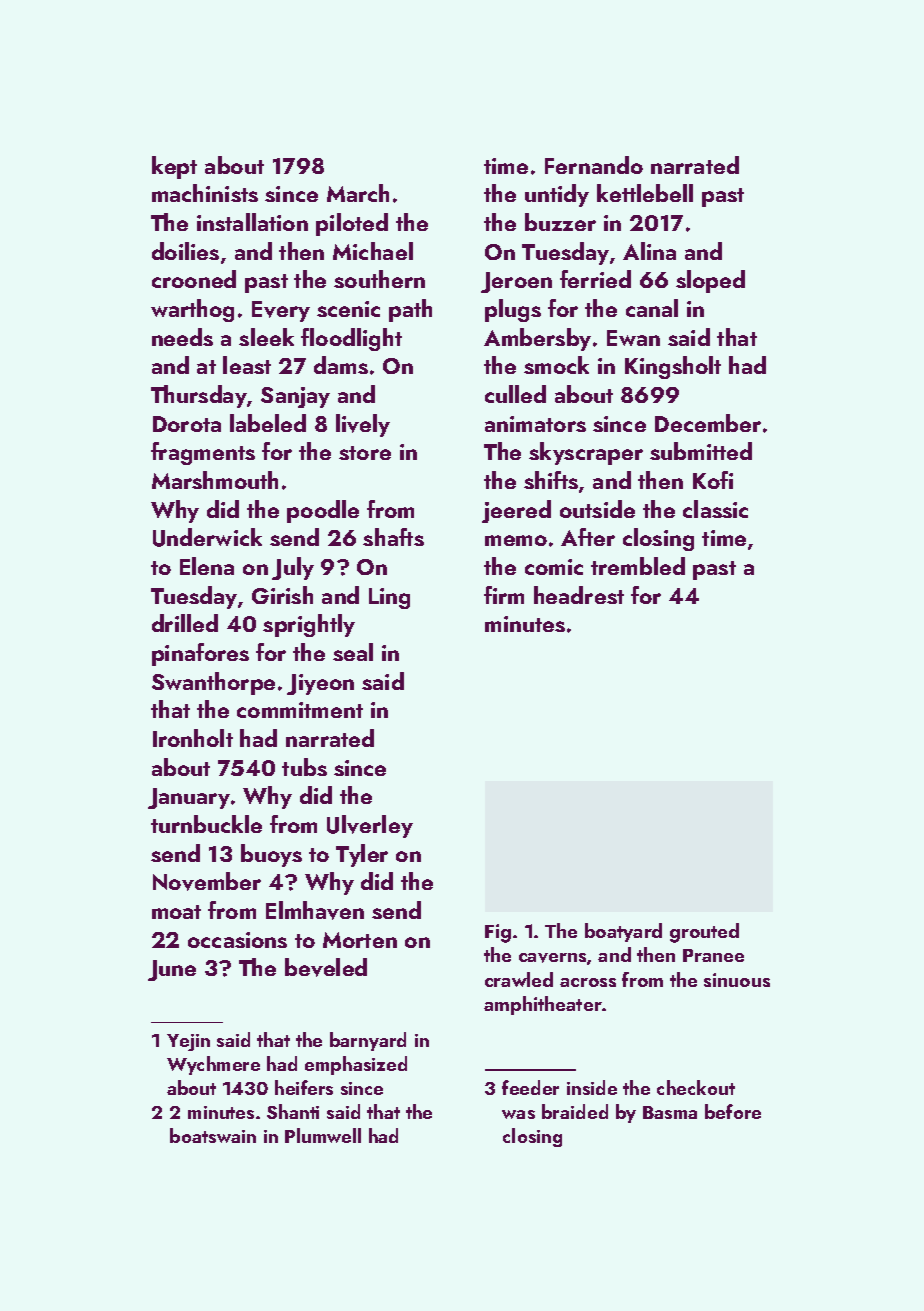  I want to click on Kofi, so click(713, 480).
